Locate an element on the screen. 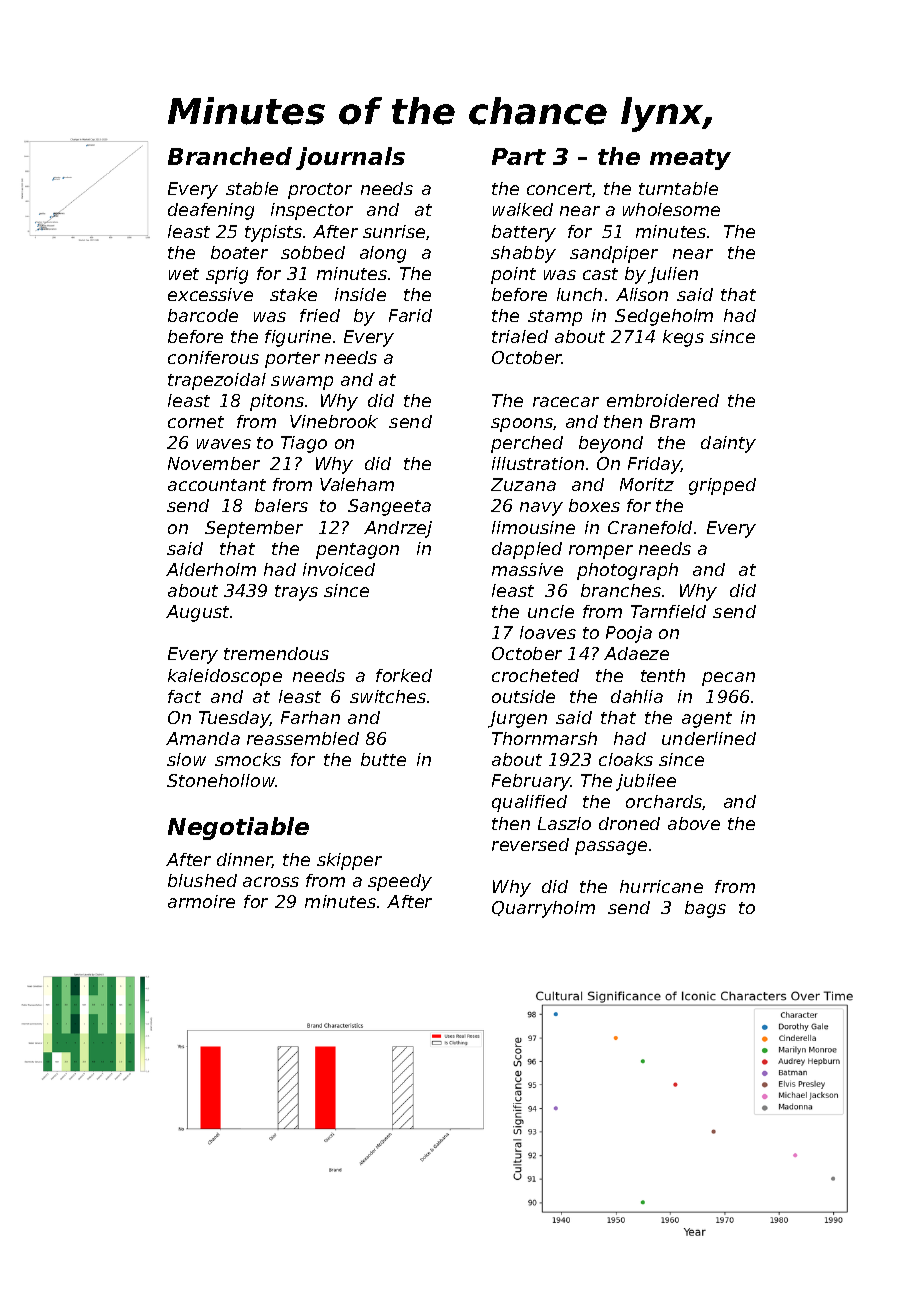 Image resolution: width=924 pixels, height=1311 pixels. typists is located at coordinates (273, 233).
